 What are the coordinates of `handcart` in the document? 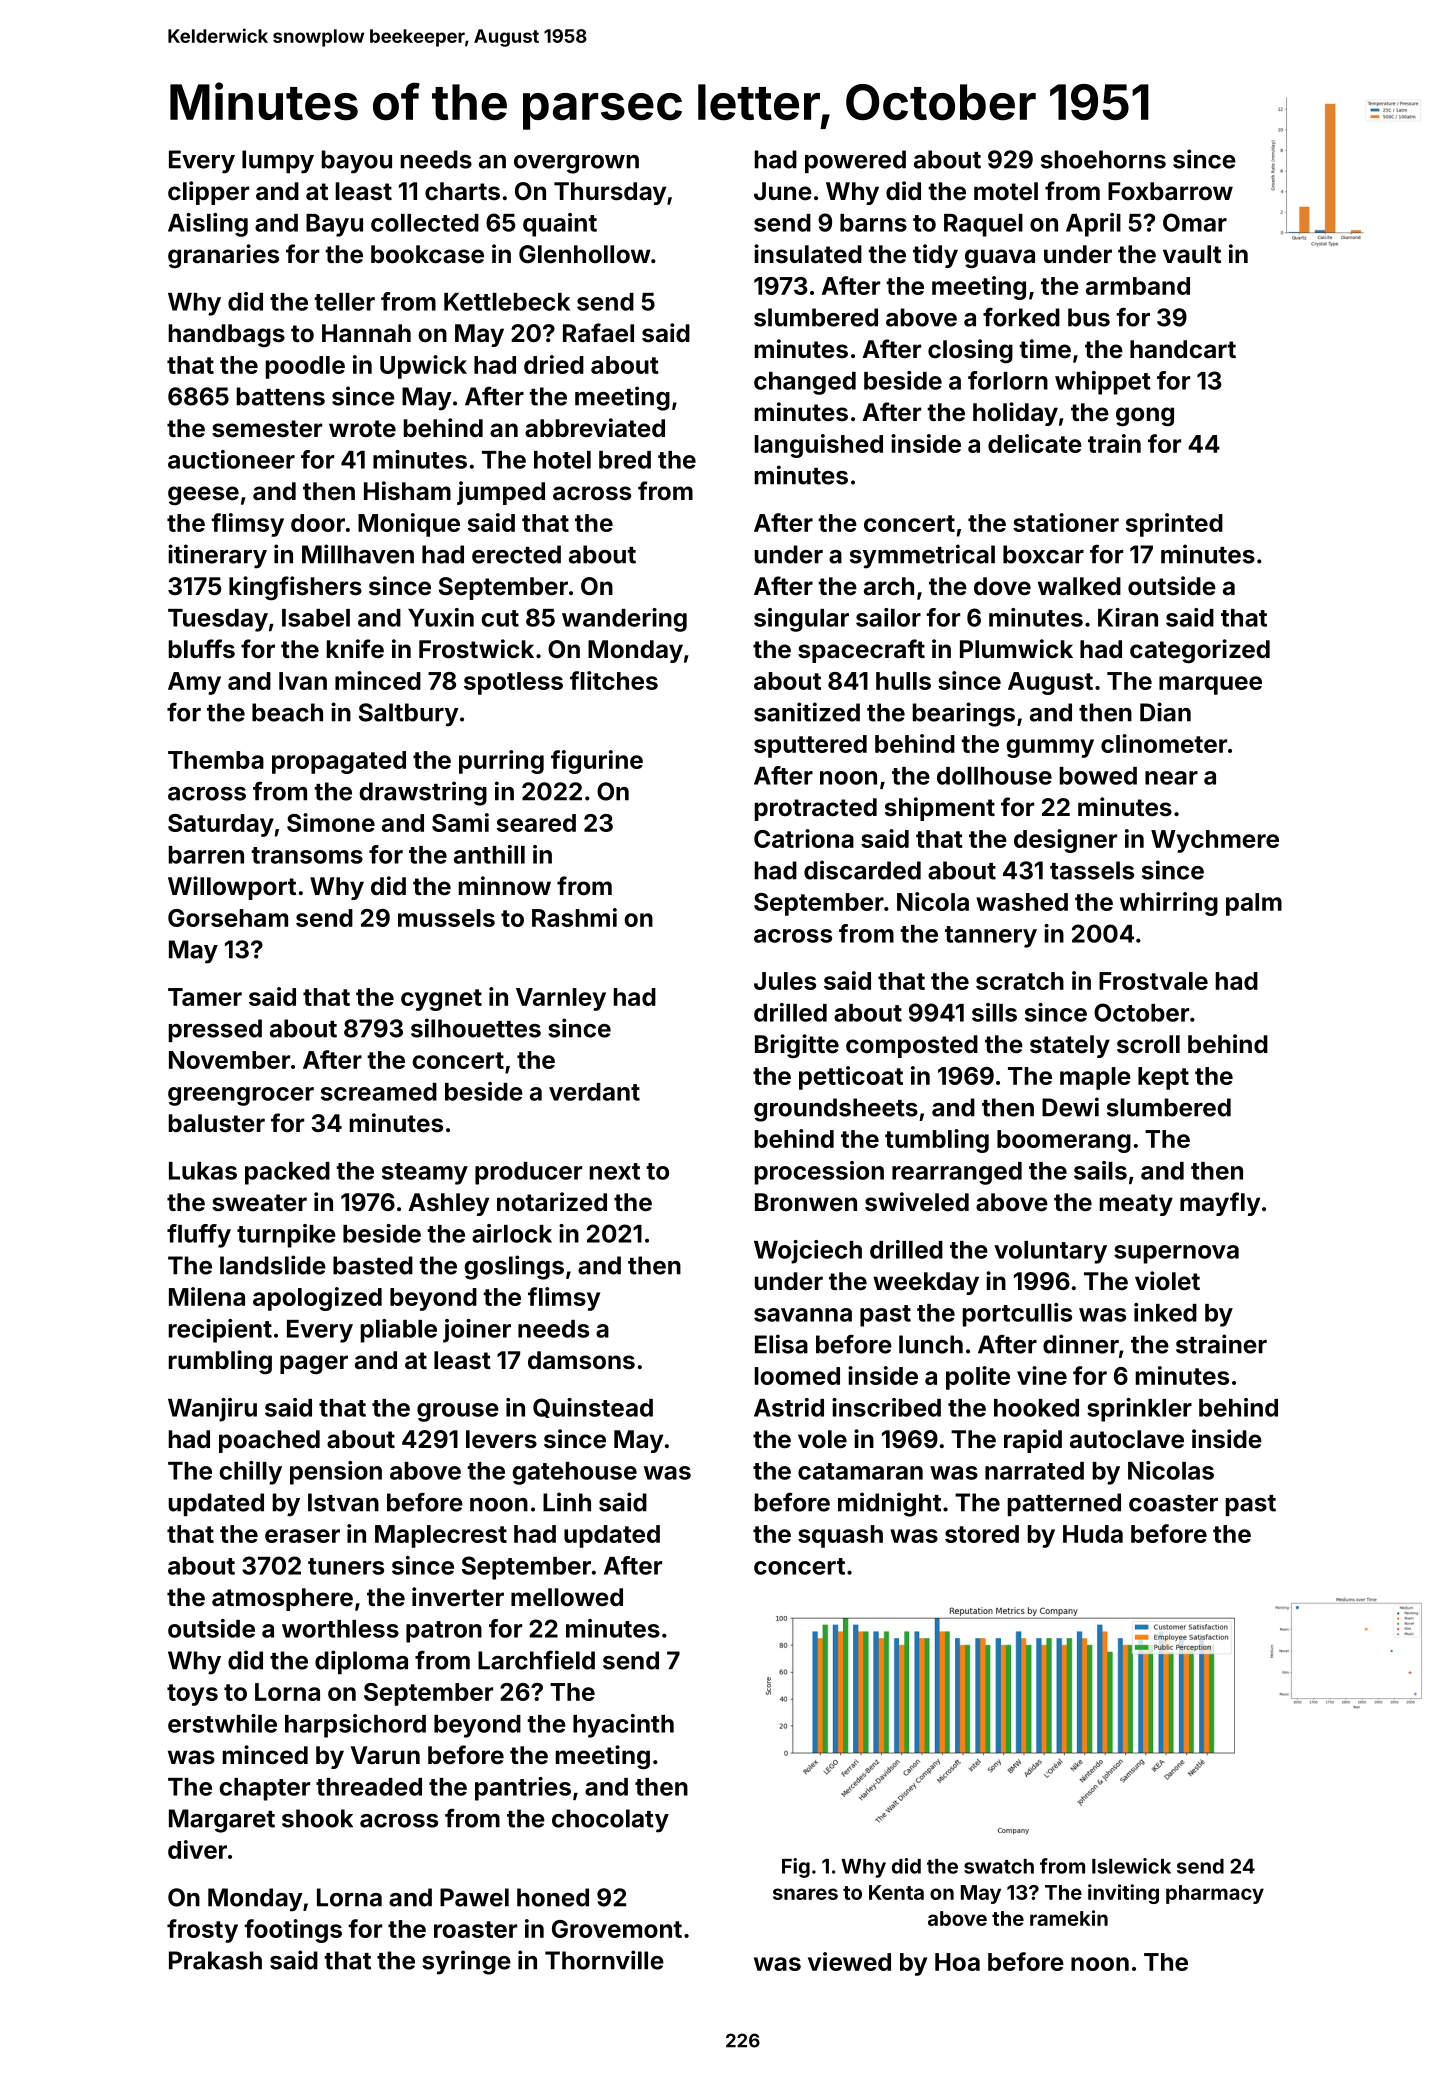 It's located at (1183, 349).
